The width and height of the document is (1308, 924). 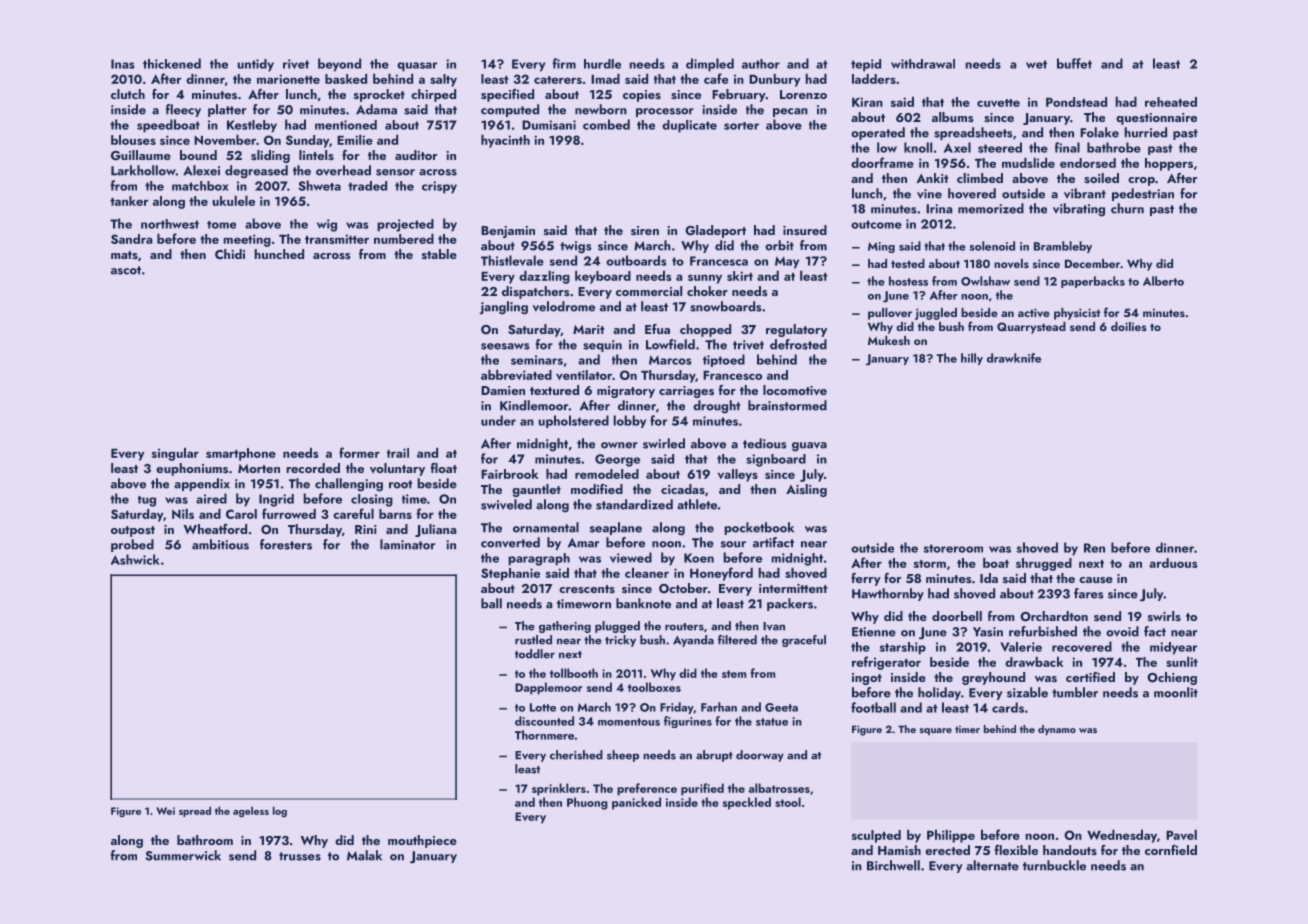 I want to click on athlete, so click(x=697, y=504).
